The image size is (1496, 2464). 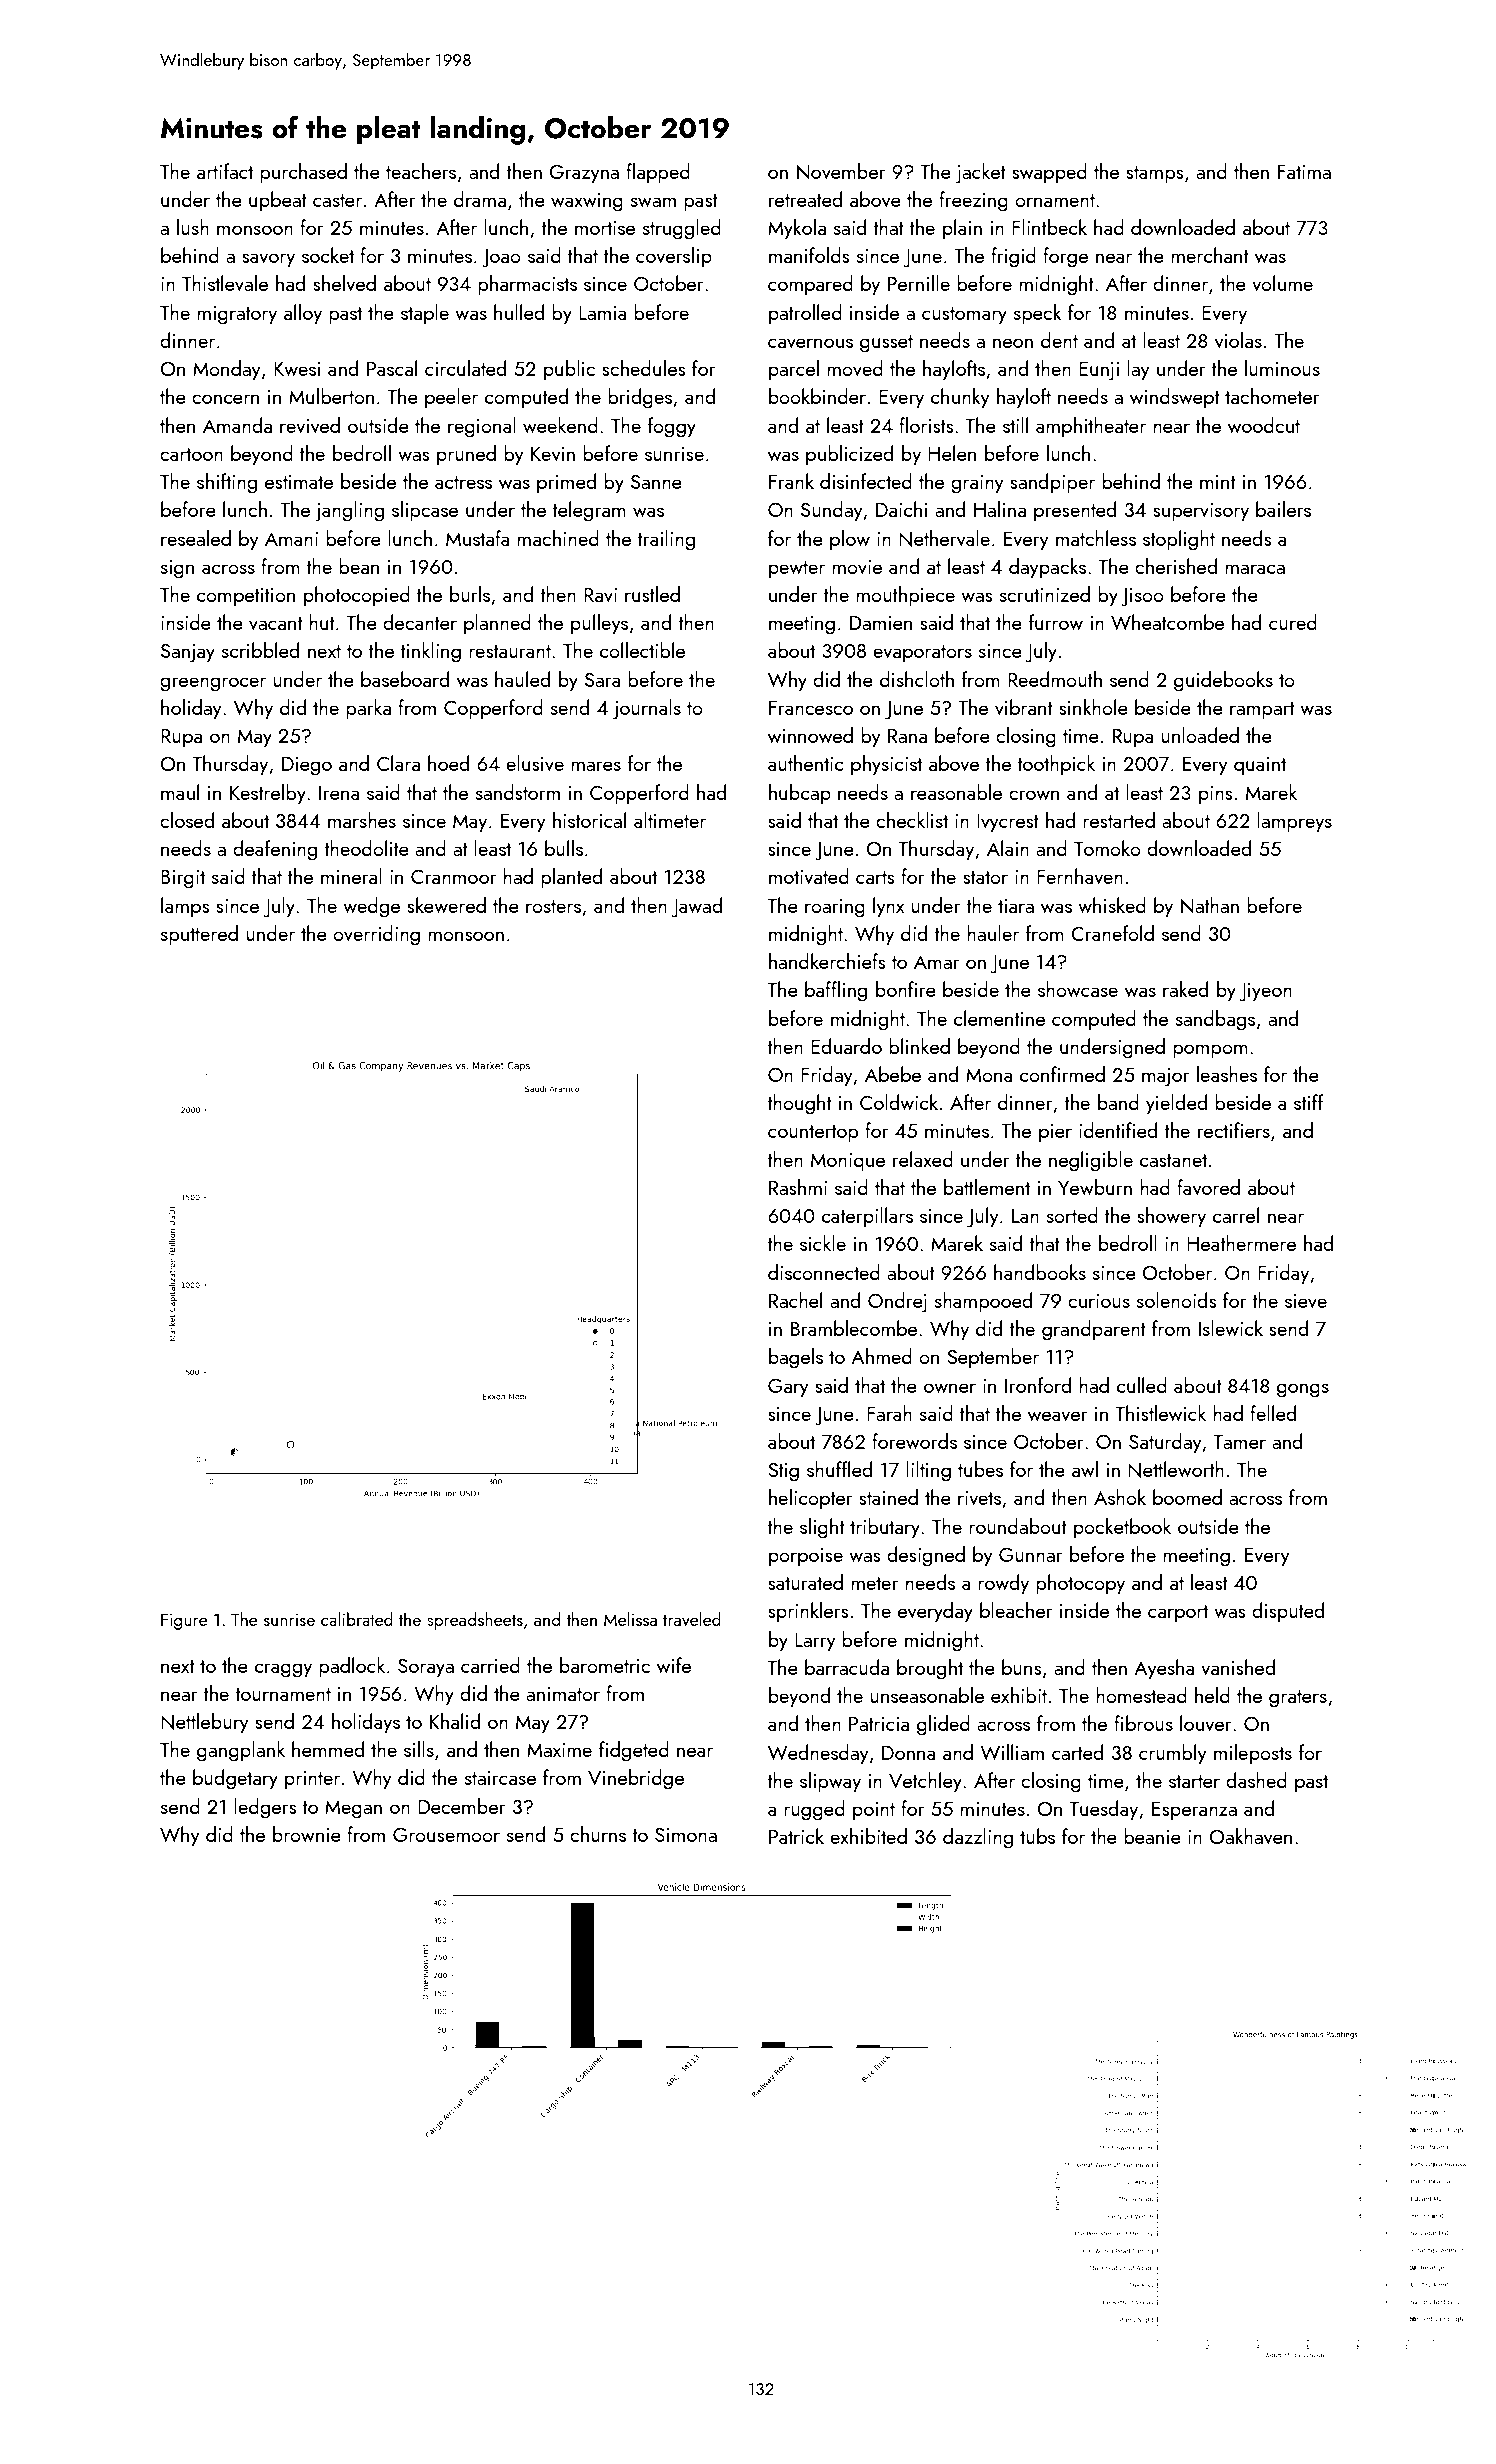 What do you see at coordinates (810, 285) in the screenshot?
I see `compared` at bounding box center [810, 285].
